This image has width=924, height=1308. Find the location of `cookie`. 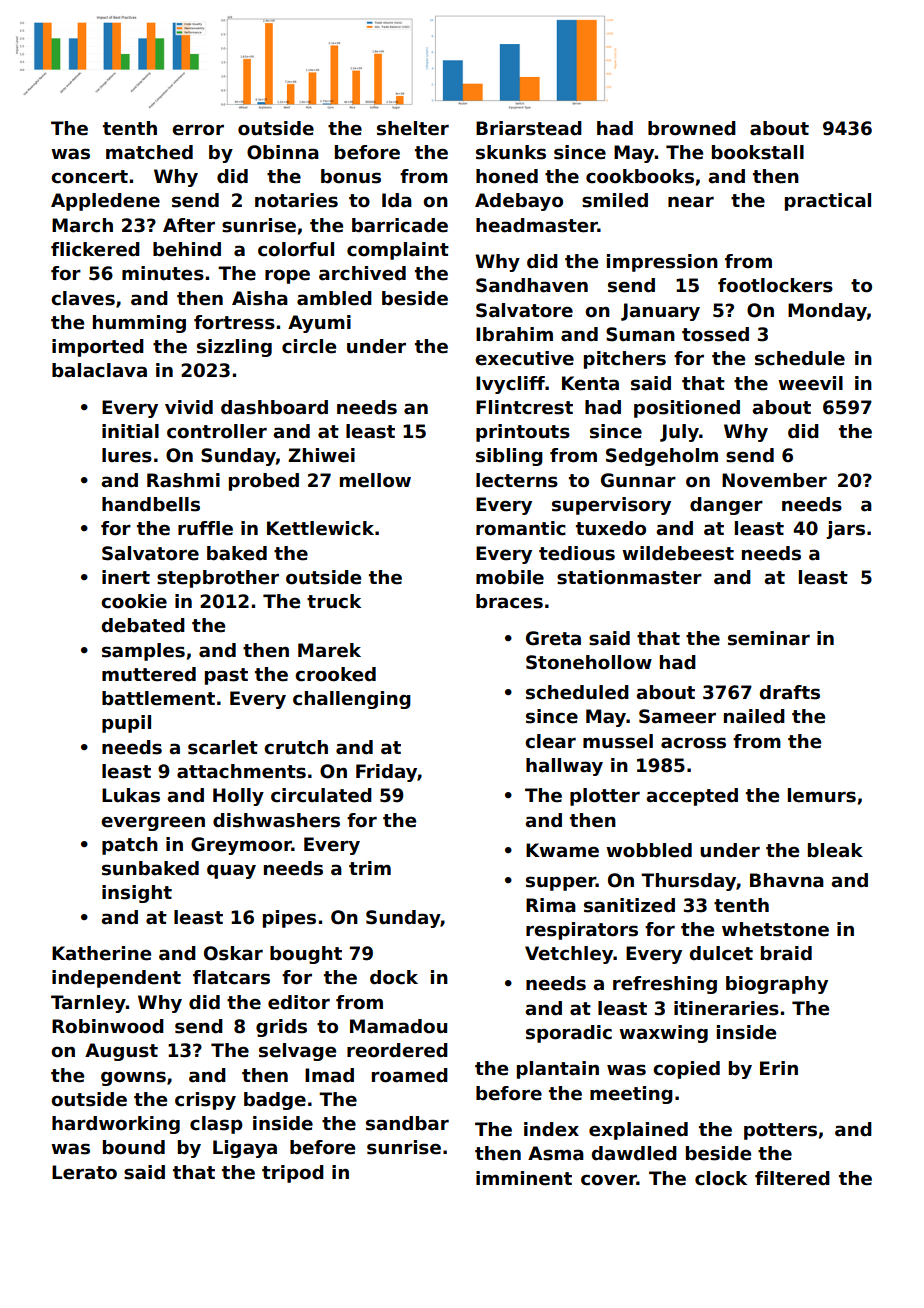

cookie is located at coordinates (134, 601).
